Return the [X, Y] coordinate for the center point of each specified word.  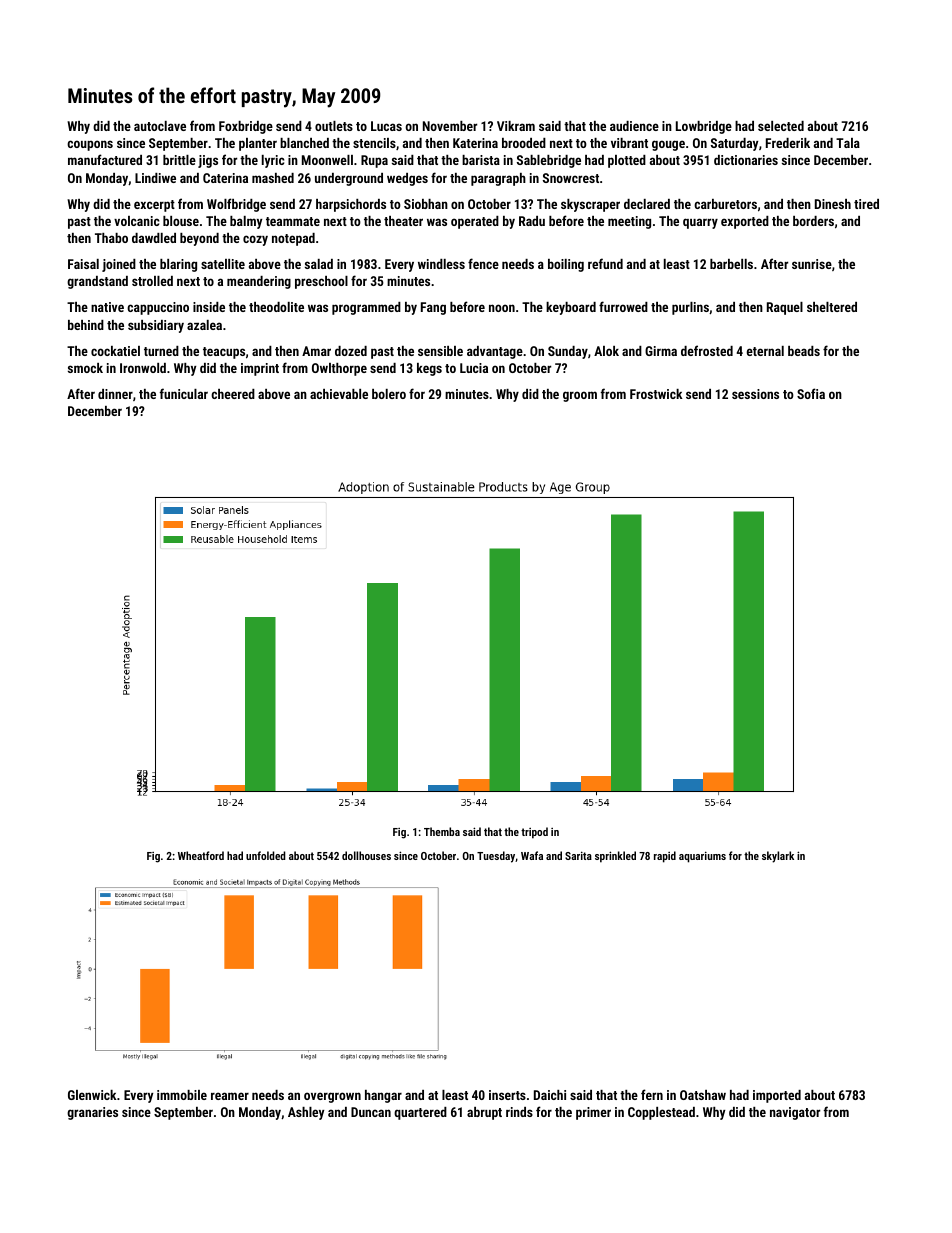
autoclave [160, 126]
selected [781, 126]
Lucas [386, 126]
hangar [383, 1096]
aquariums [702, 857]
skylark [778, 857]
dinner [115, 394]
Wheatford [201, 855]
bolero [389, 394]
